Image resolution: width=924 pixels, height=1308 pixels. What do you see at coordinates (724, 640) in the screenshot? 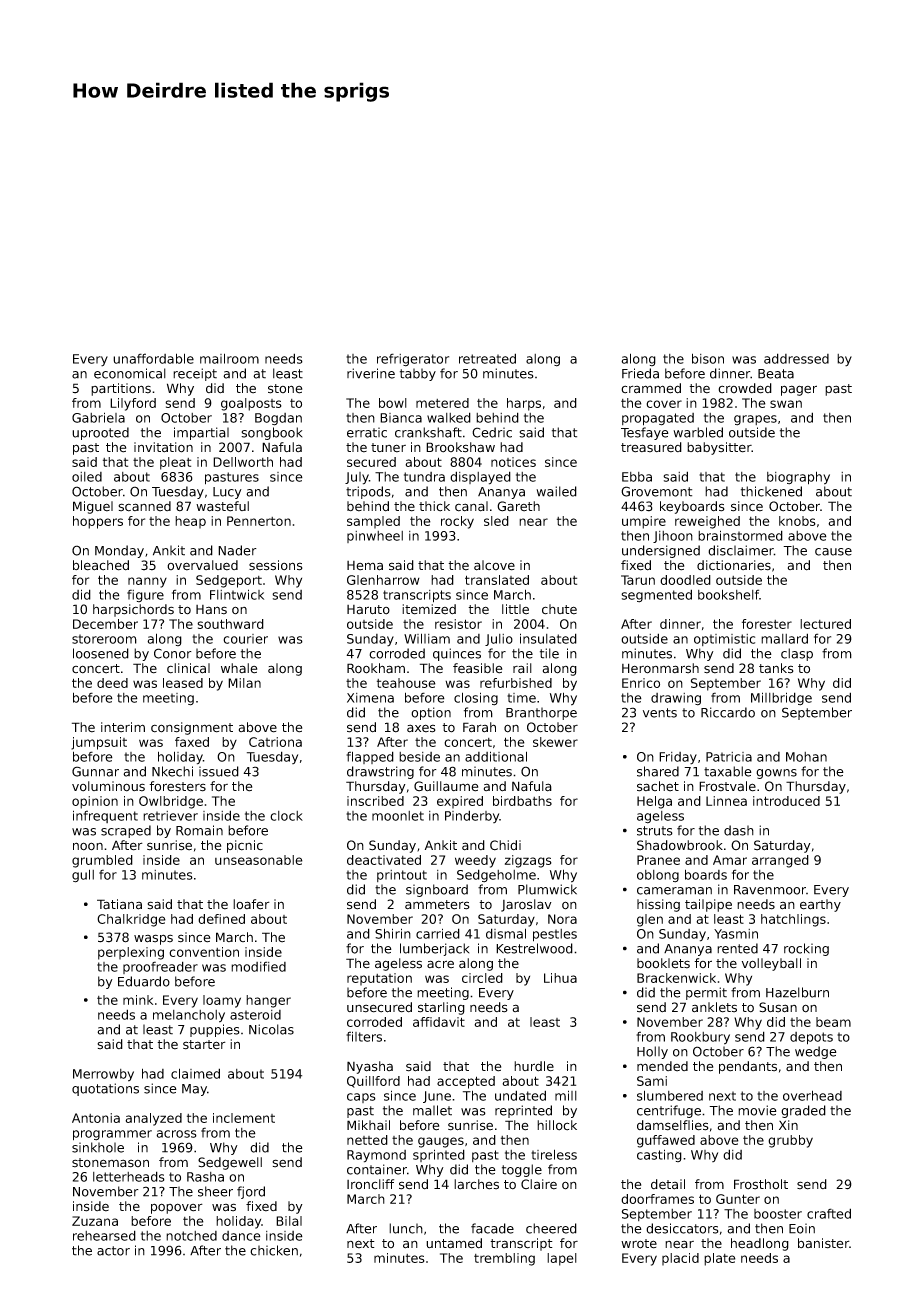
I see `optimistic` at bounding box center [724, 640].
